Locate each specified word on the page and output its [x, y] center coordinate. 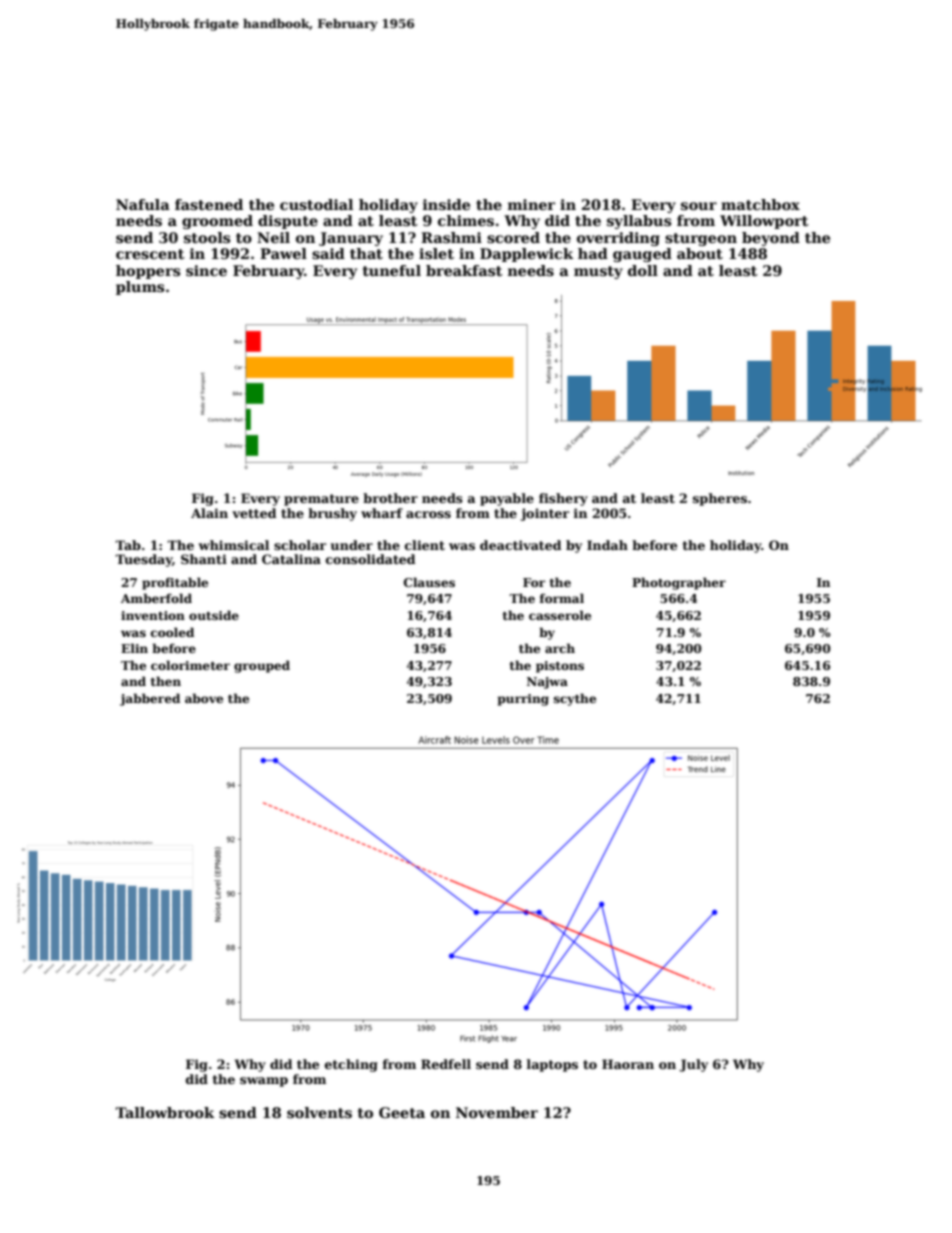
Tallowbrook [165, 1112]
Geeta [402, 1112]
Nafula [143, 204]
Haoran [628, 1064]
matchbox [760, 204]
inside [446, 204]
